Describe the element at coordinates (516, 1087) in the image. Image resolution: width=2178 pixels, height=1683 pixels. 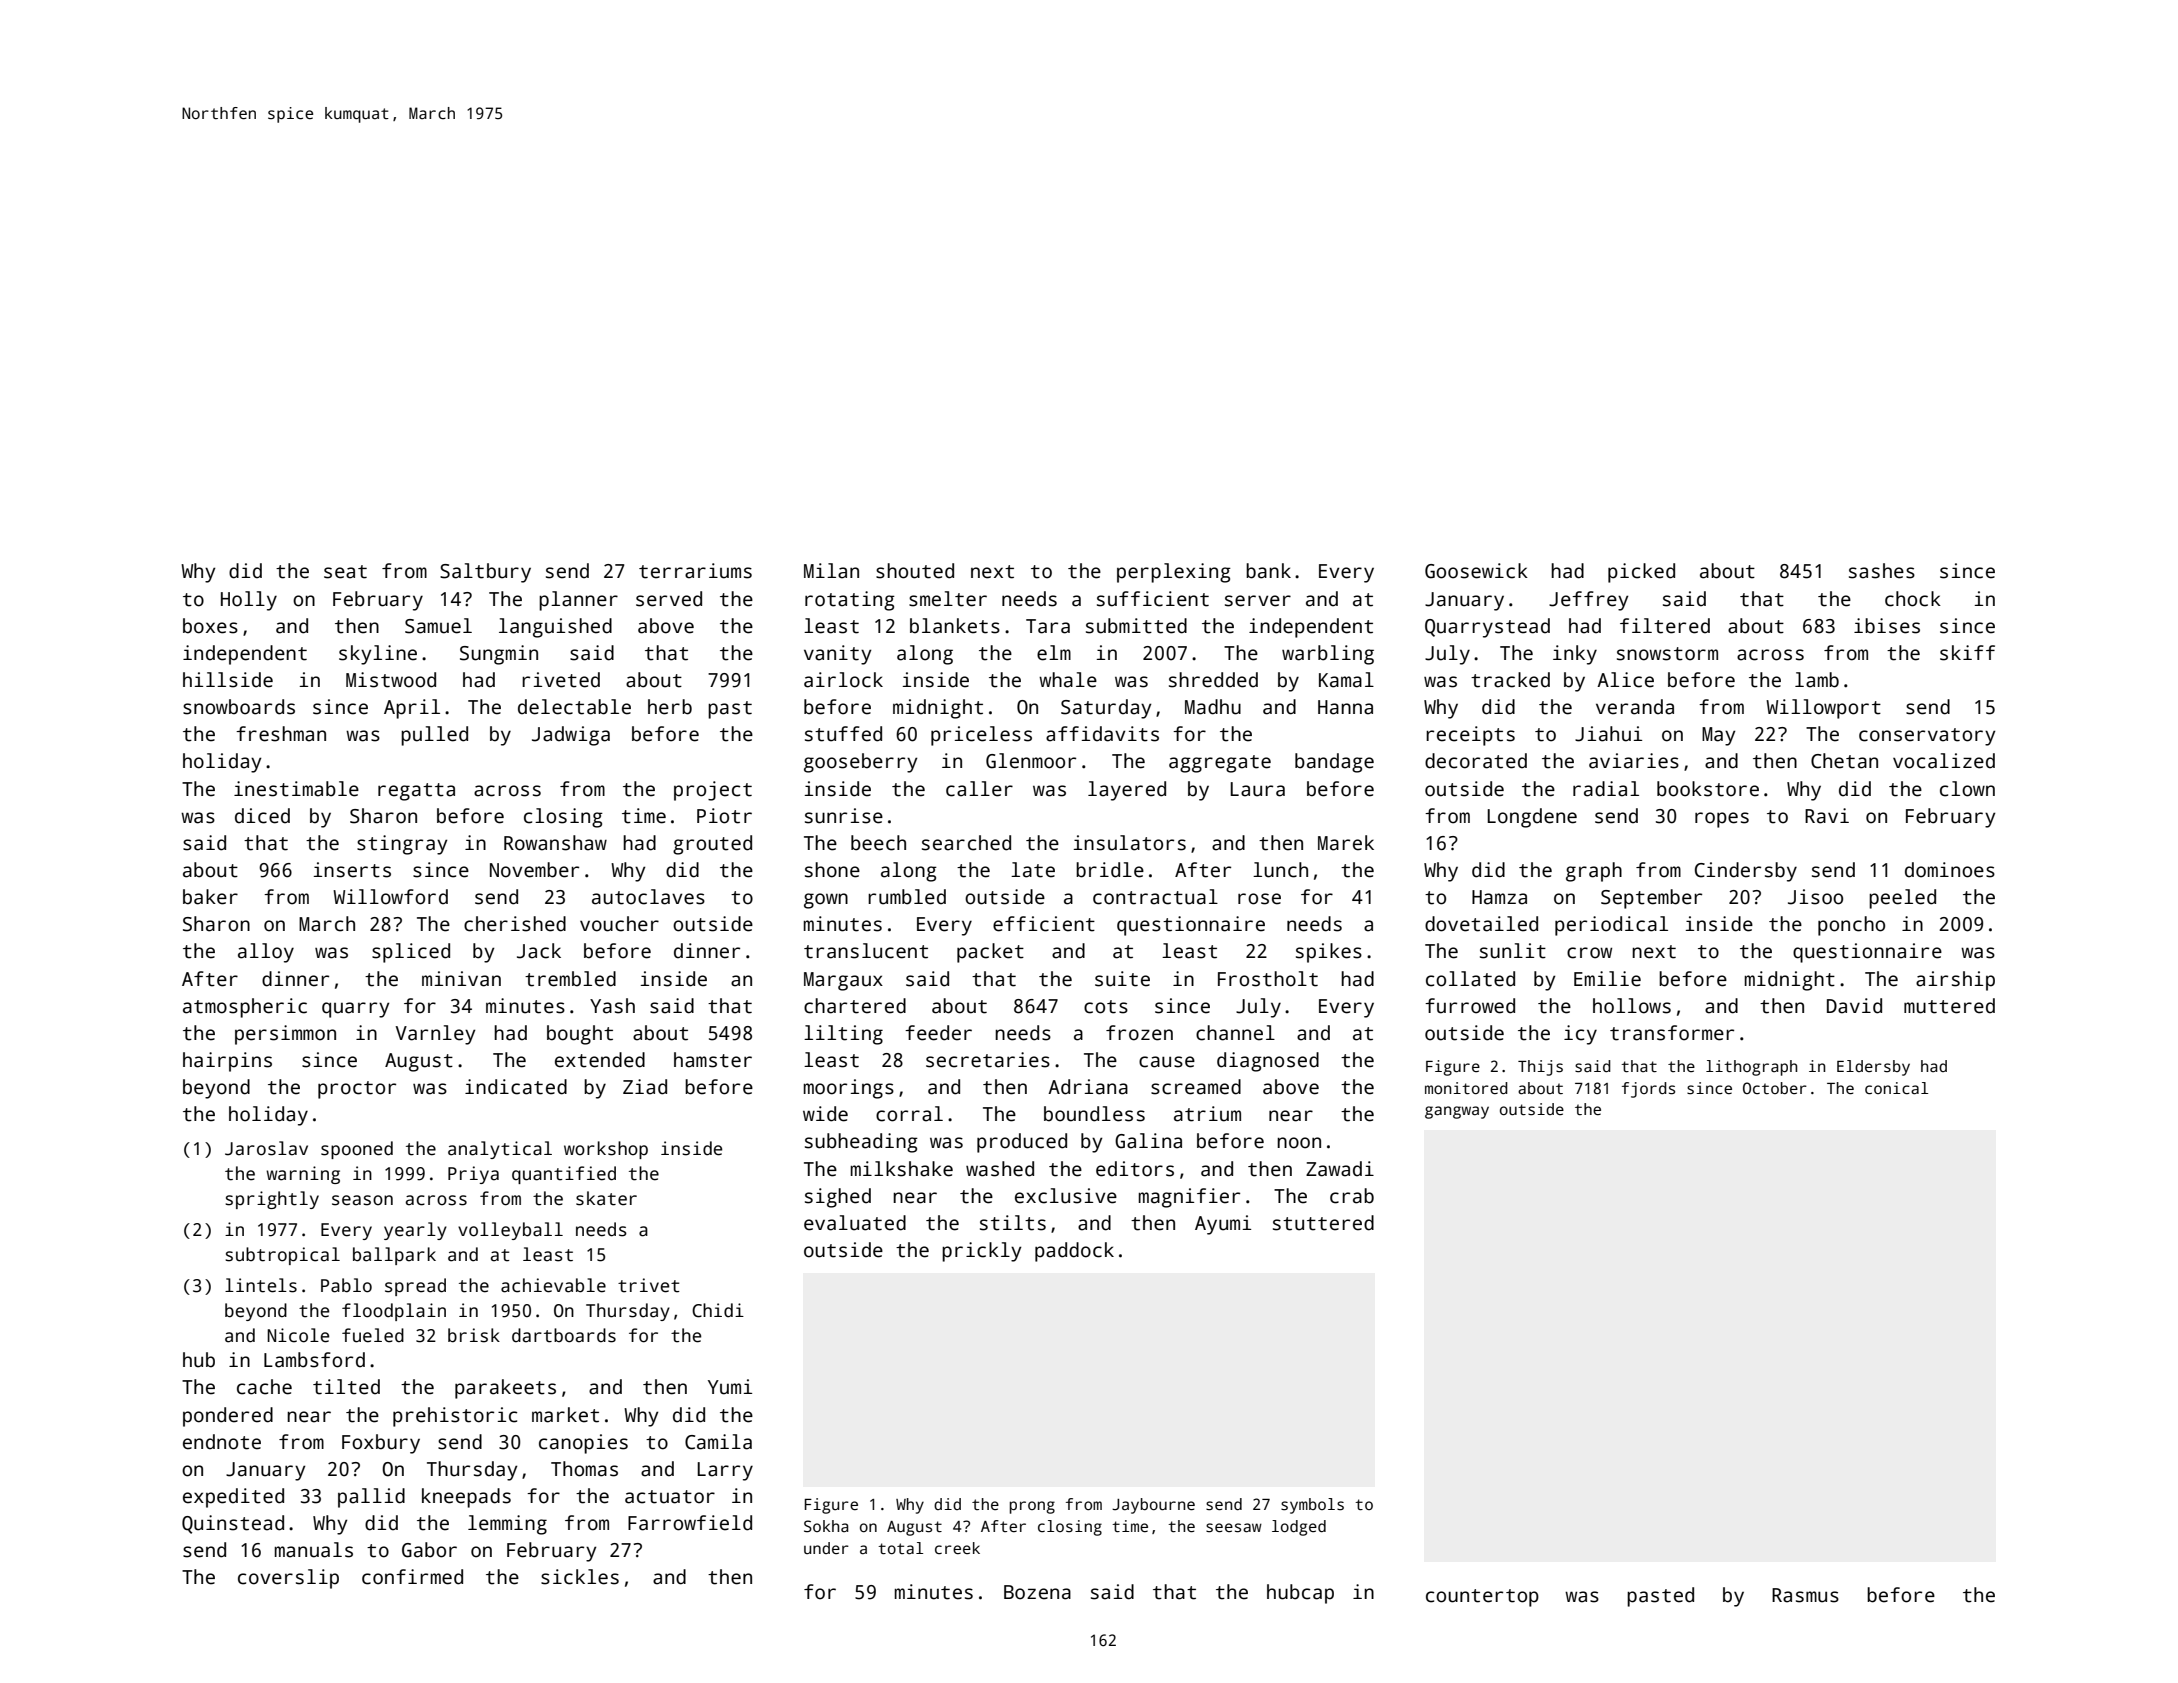
I see `indicated` at that location.
